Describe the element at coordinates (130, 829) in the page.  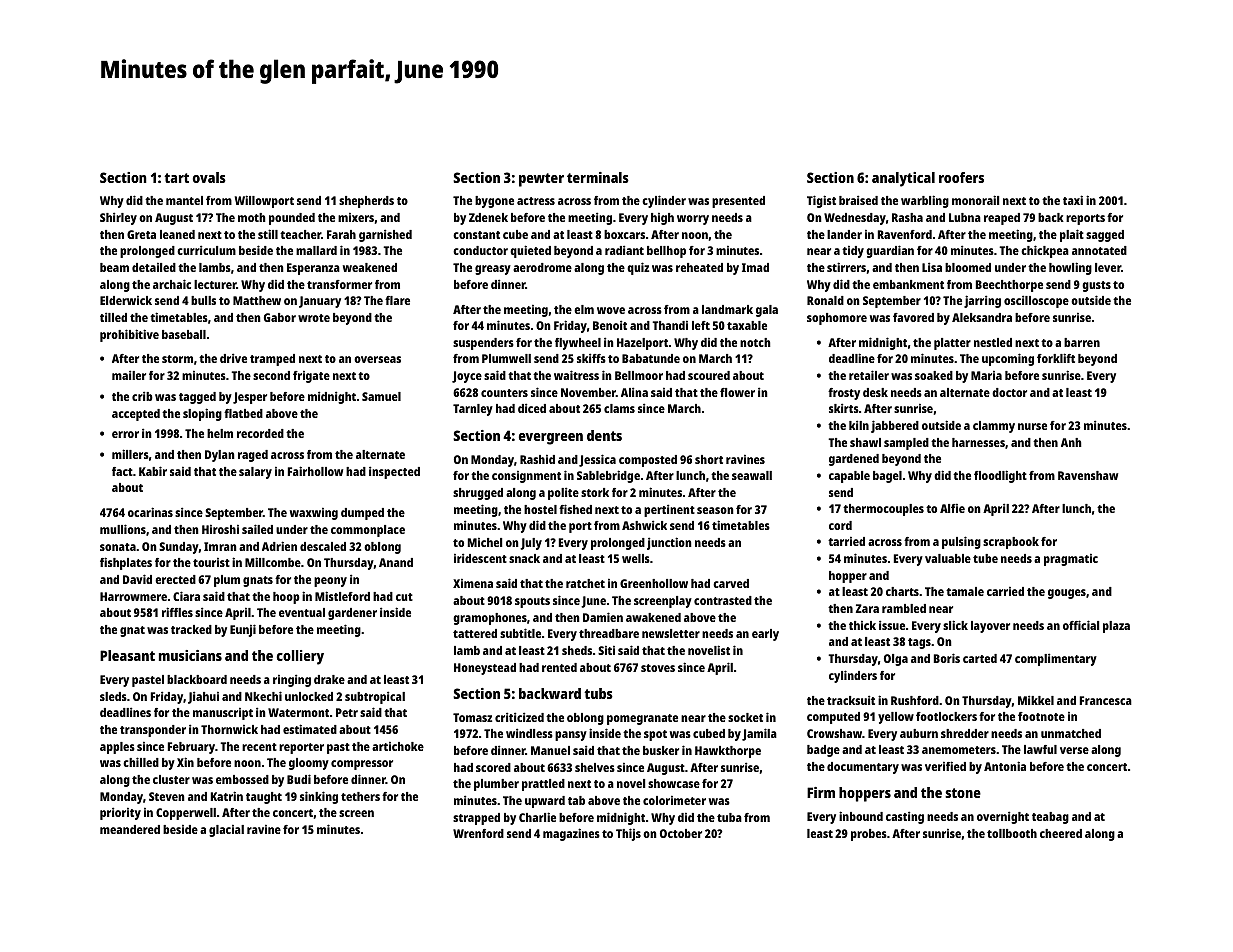
I see `meandered` at that location.
